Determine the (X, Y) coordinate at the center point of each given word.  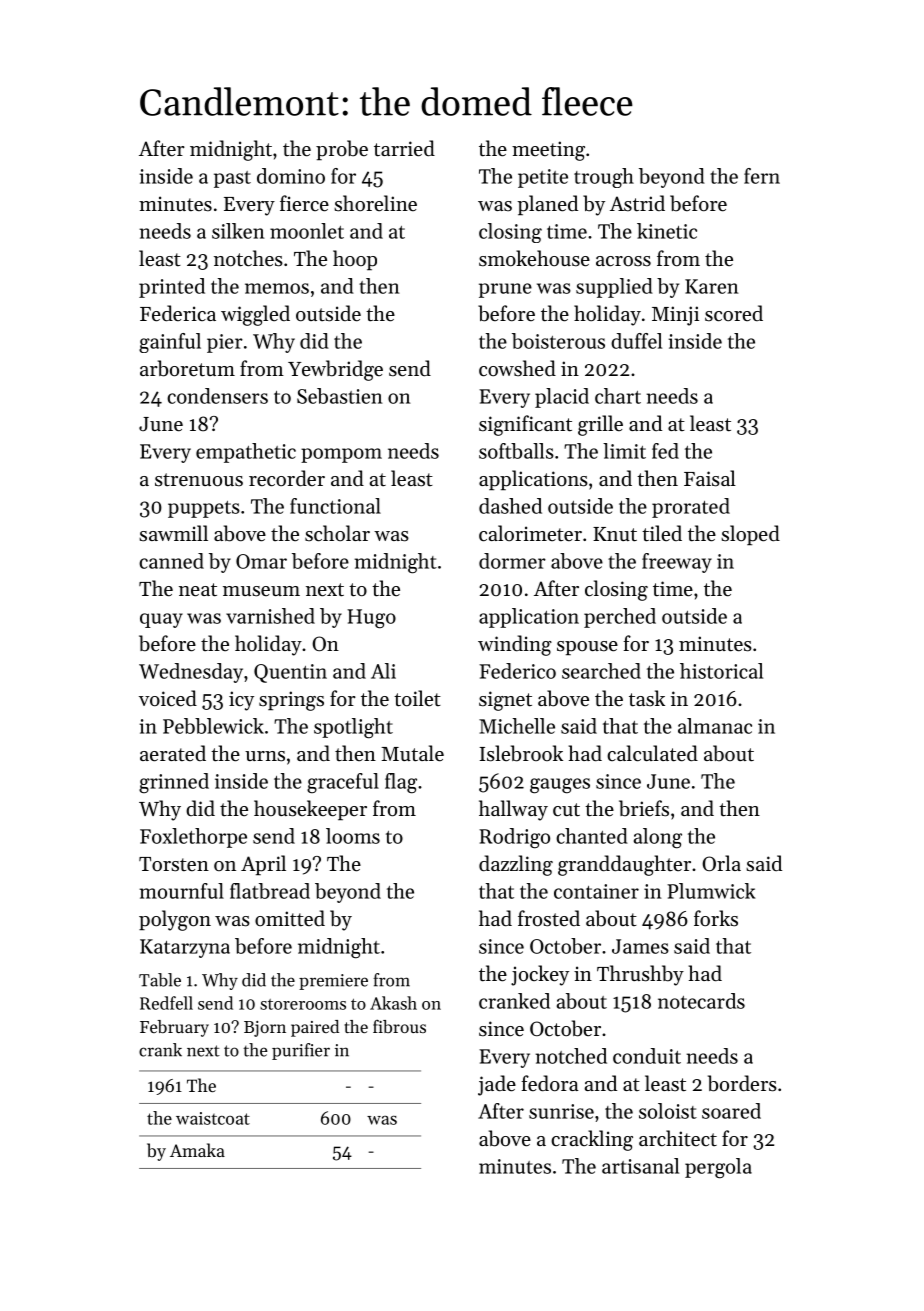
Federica (178, 313)
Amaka (197, 1150)
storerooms (303, 1004)
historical (721, 671)
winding (515, 645)
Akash (393, 1003)
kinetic (667, 231)
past (232, 179)
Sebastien (339, 396)
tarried (404, 148)
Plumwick (711, 891)
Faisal (710, 478)
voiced (168, 698)
